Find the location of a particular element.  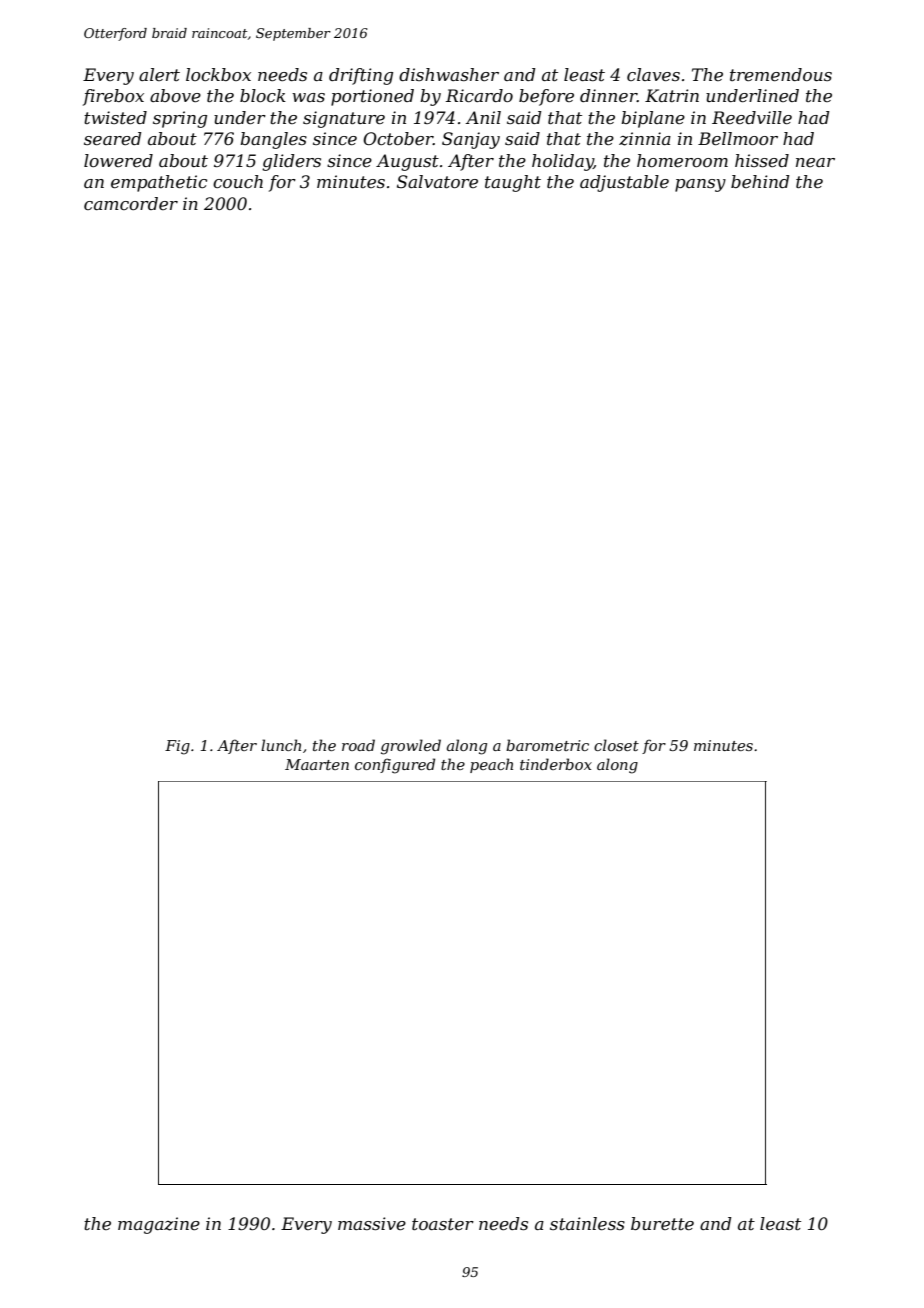

closet is located at coordinates (616, 745).
